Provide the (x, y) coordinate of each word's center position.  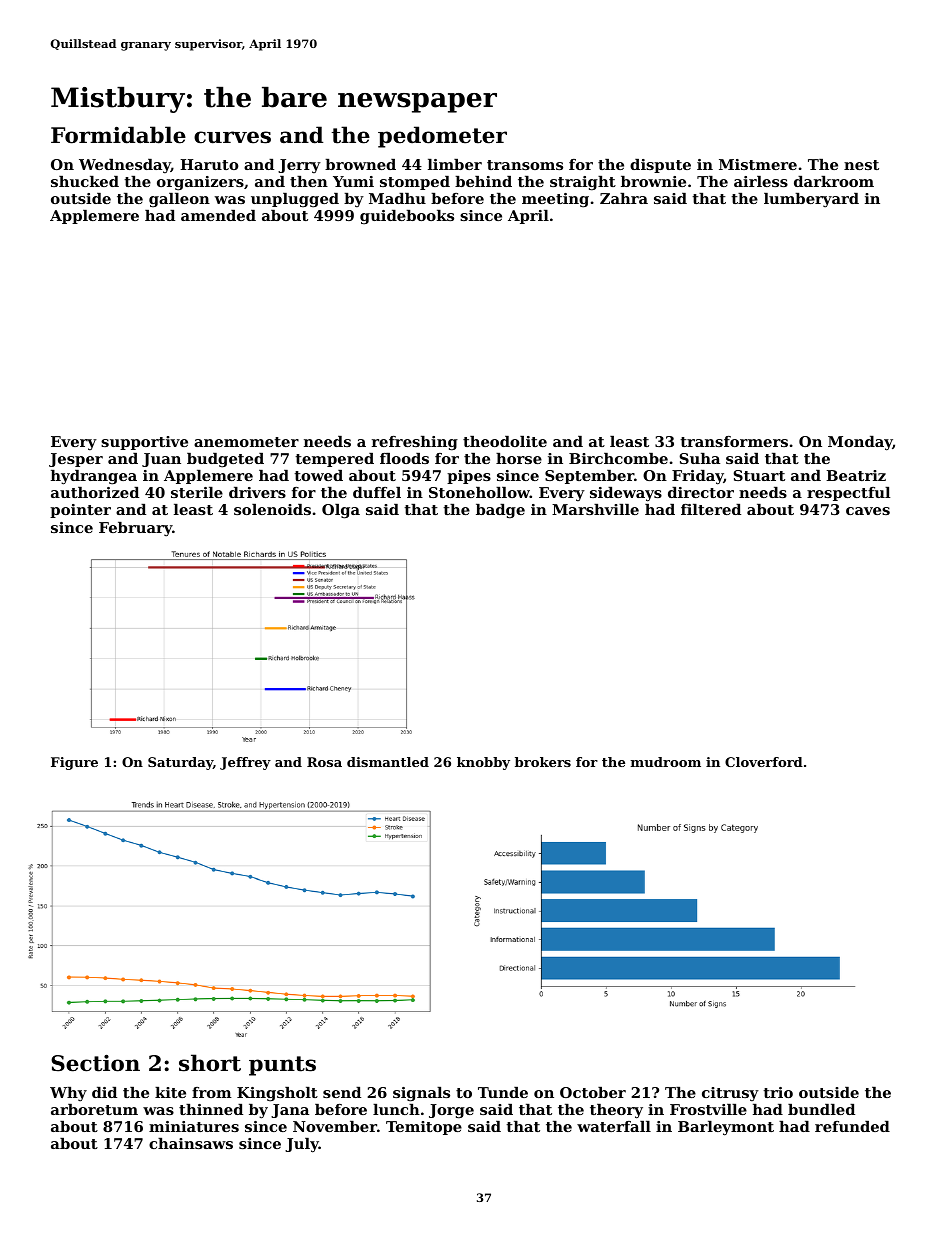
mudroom (666, 762)
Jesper (76, 460)
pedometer (442, 137)
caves (868, 511)
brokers (543, 762)
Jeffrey (245, 763)
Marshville (595, 509)
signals (421, 1094)
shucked (85, 181)
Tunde (503, 1092)
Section (95, 1063)
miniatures (194, 1126)
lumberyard (811, 200)
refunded (852, 1126)
